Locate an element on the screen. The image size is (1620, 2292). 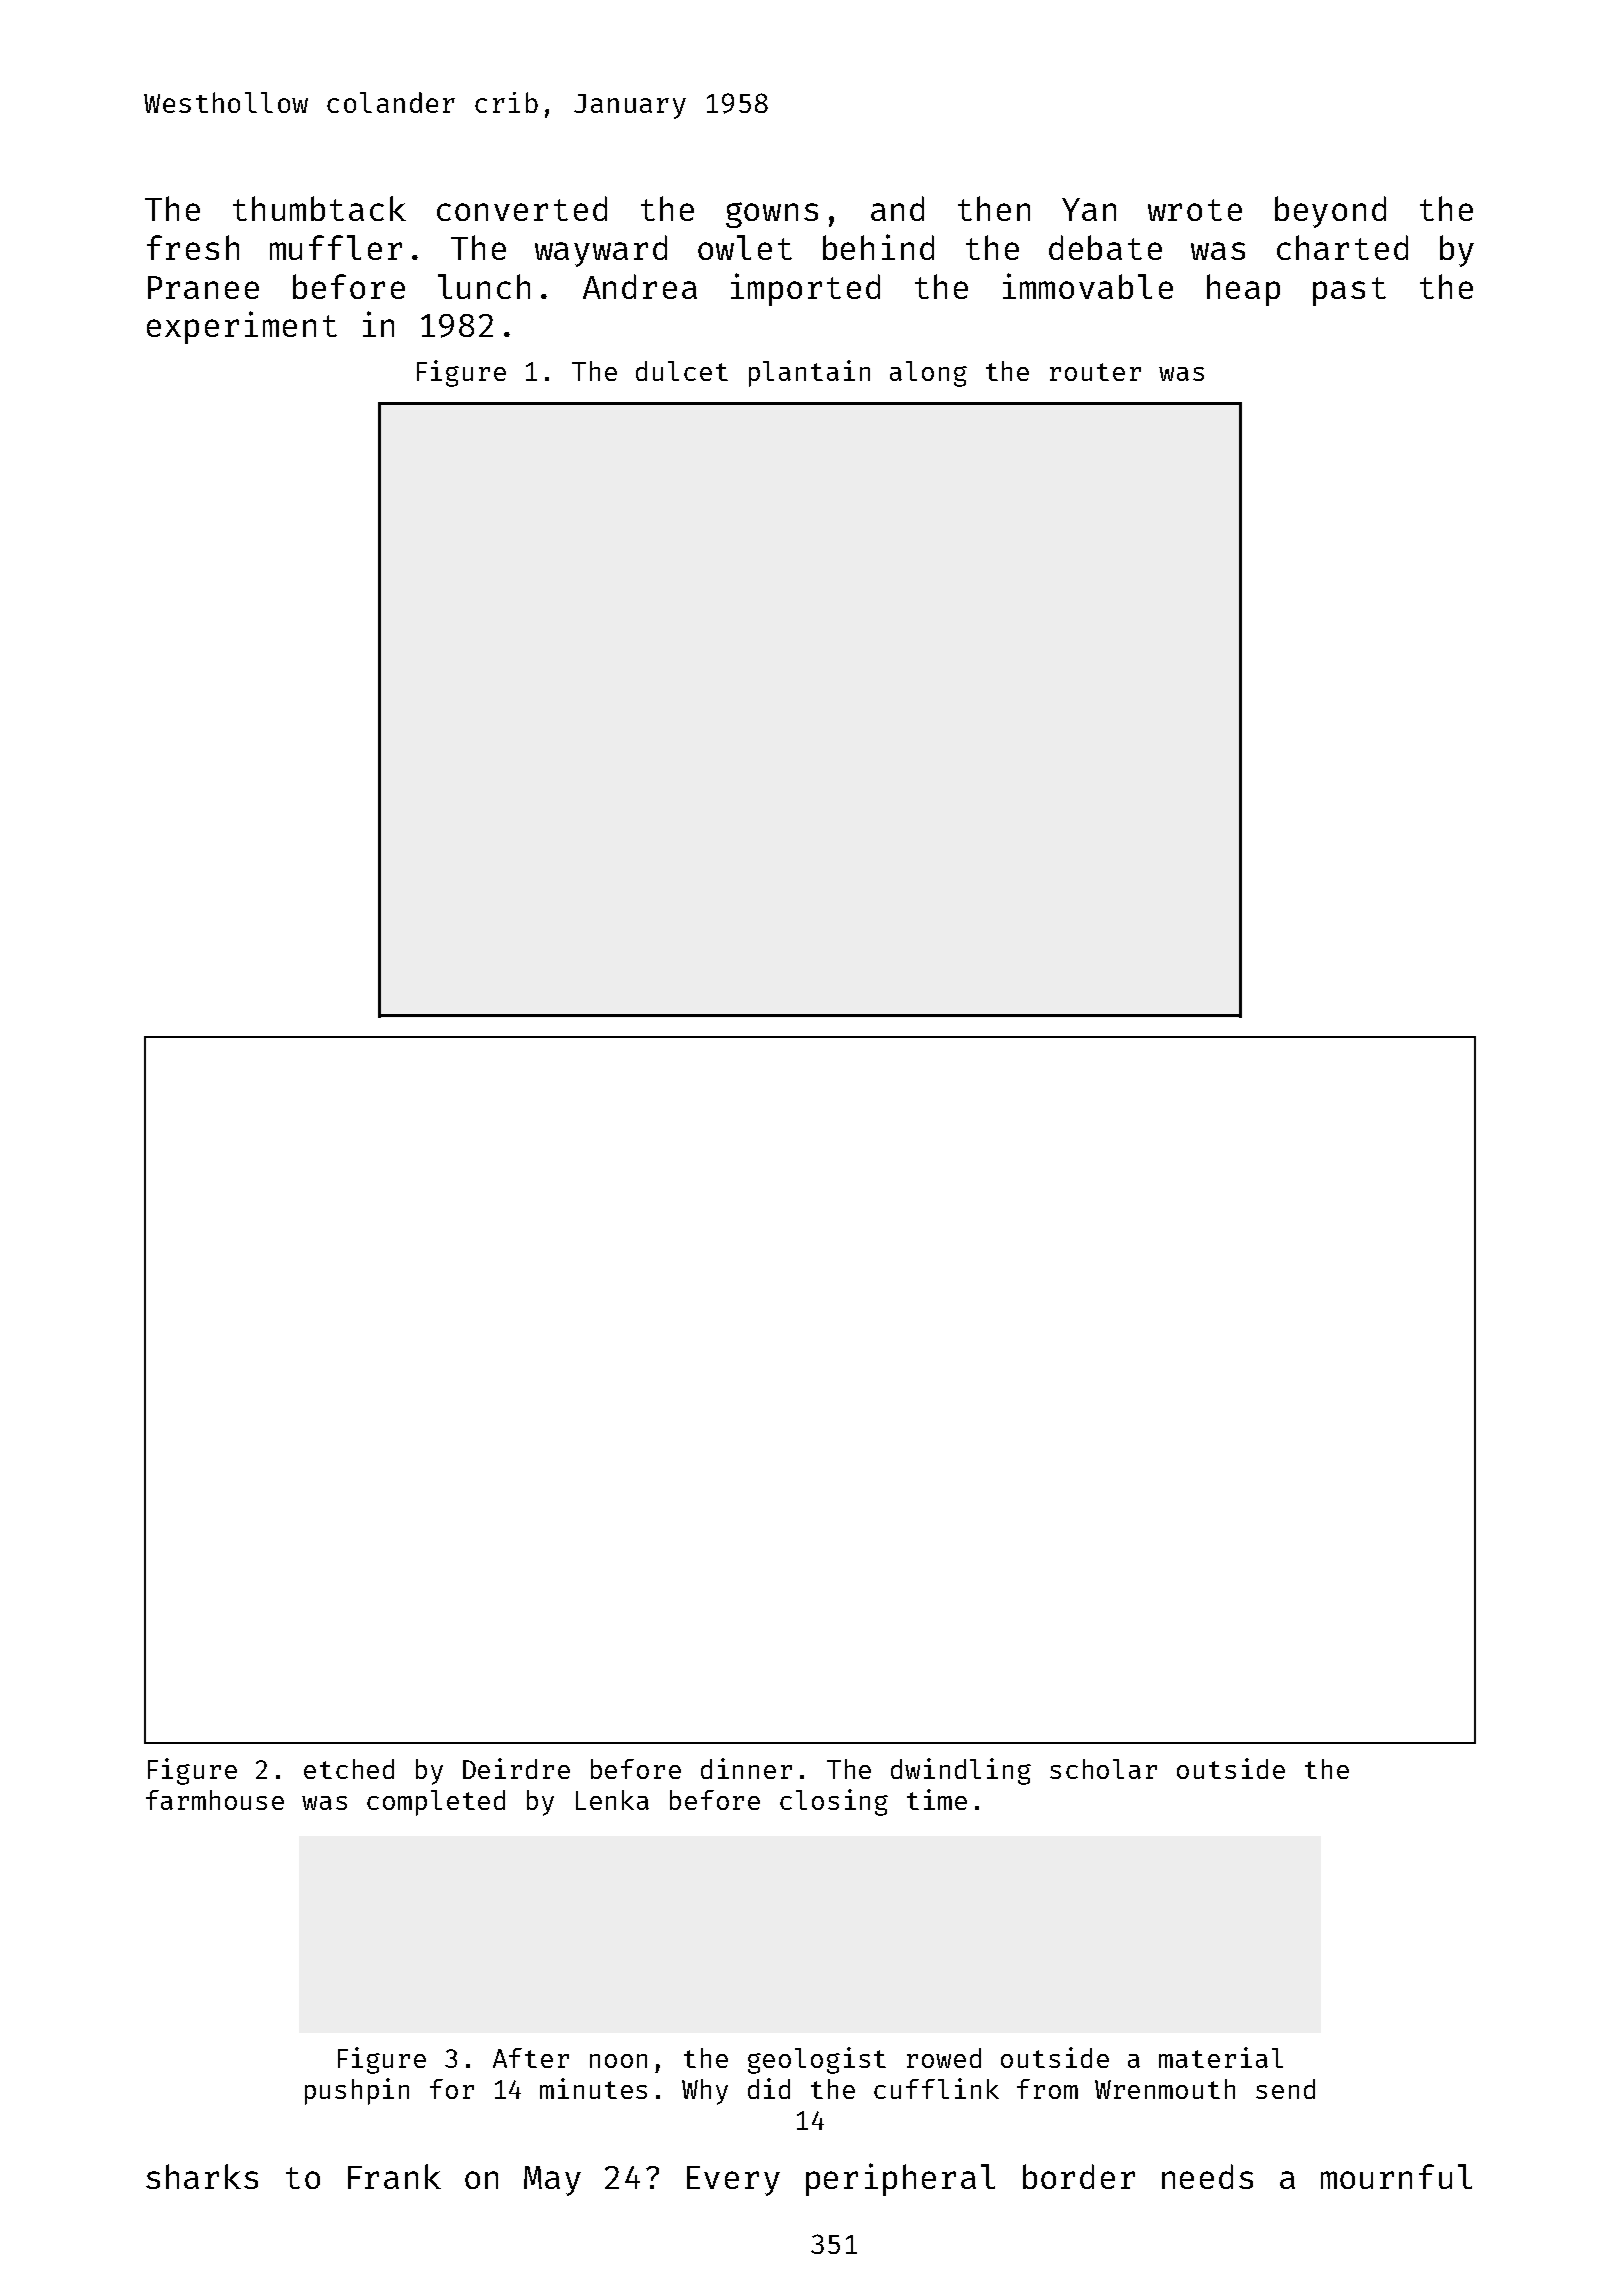
dinner is located at coordinates (746, 1768).
